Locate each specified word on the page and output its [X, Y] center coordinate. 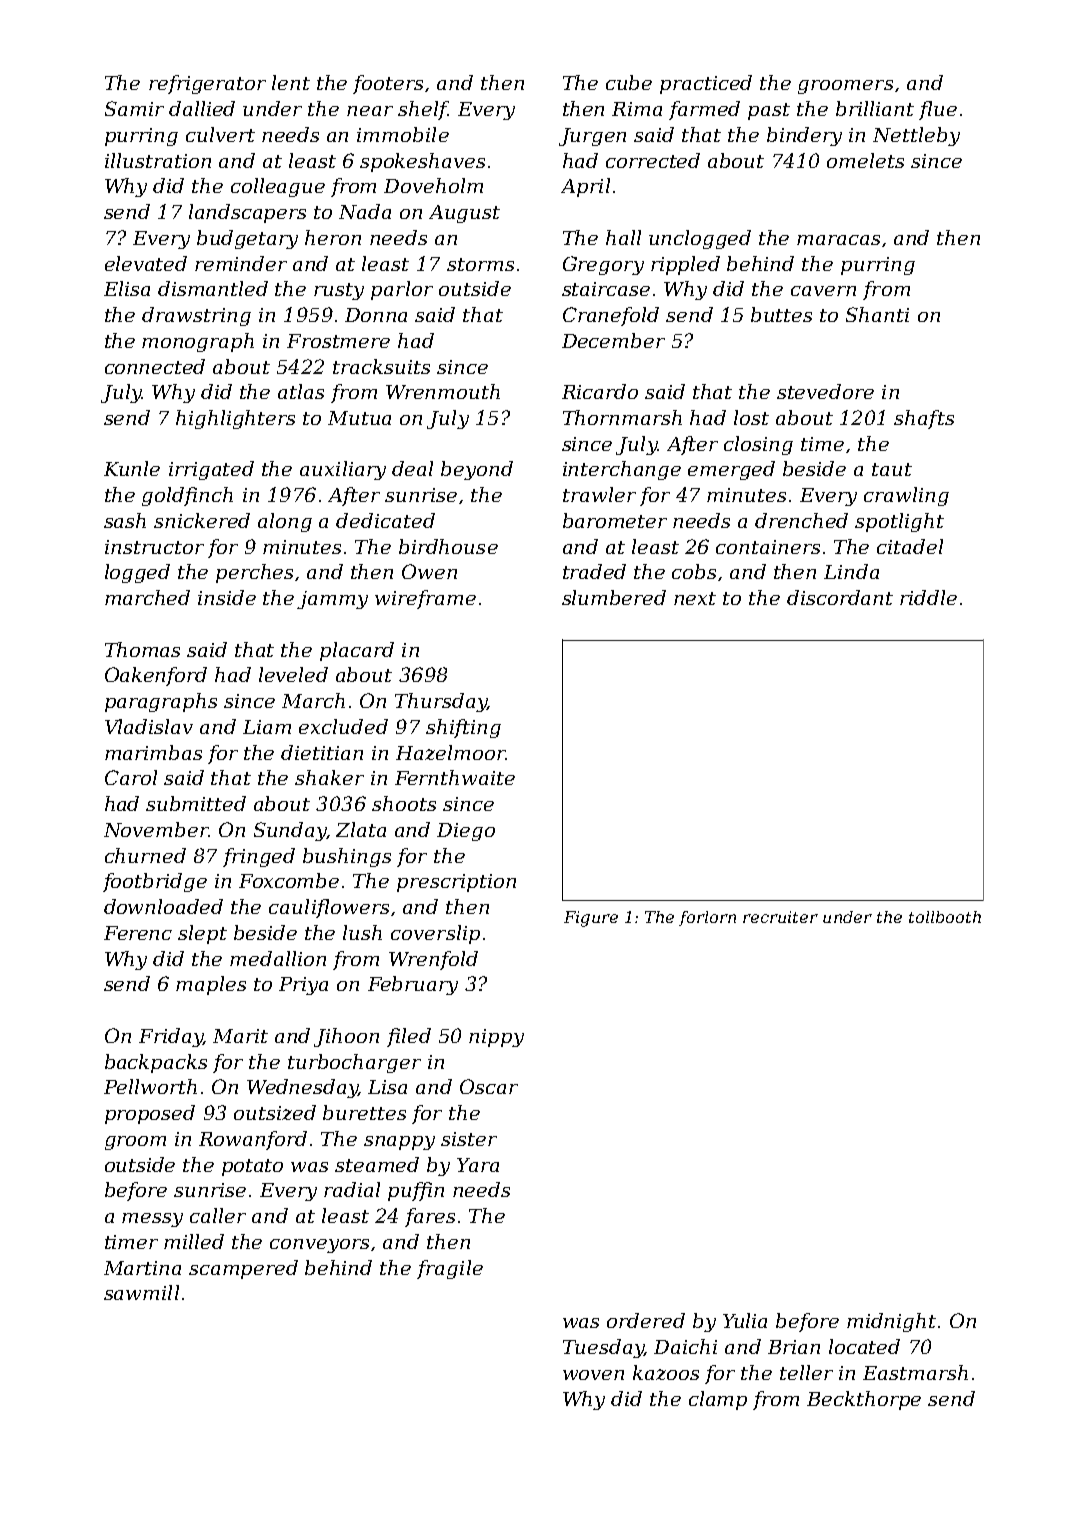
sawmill [141, 1292]
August [464, 214]
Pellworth [150, 1086]
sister [469, 1139]
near [370, 111]
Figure [591, 919]
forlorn [707, 918]
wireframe [425, 599]
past [769, 111]
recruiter [780, 917]
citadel [910, 546]
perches [254, 573]
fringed [259, 857]
